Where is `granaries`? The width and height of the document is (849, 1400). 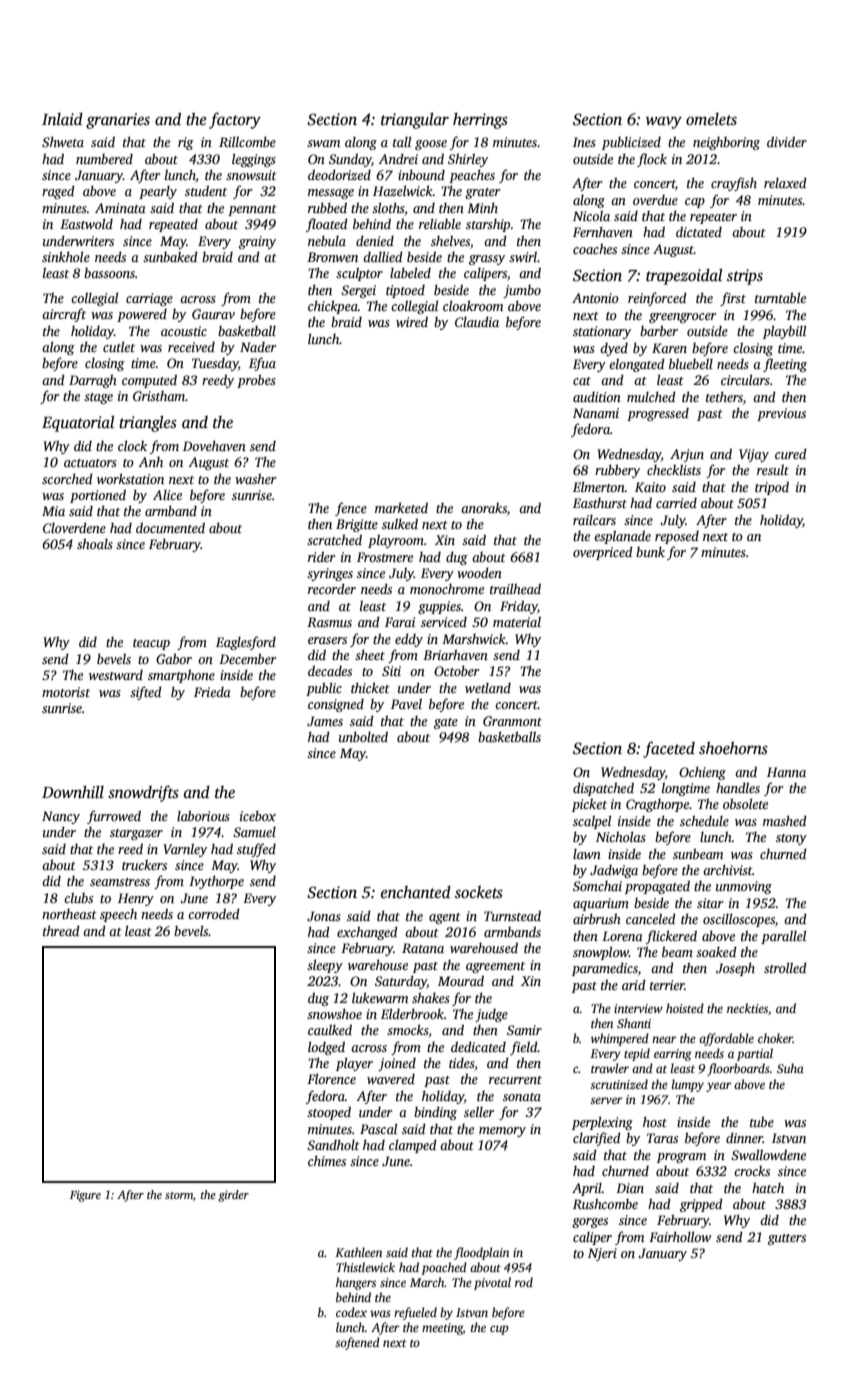 granaries is located at coordinates (118, 121).
